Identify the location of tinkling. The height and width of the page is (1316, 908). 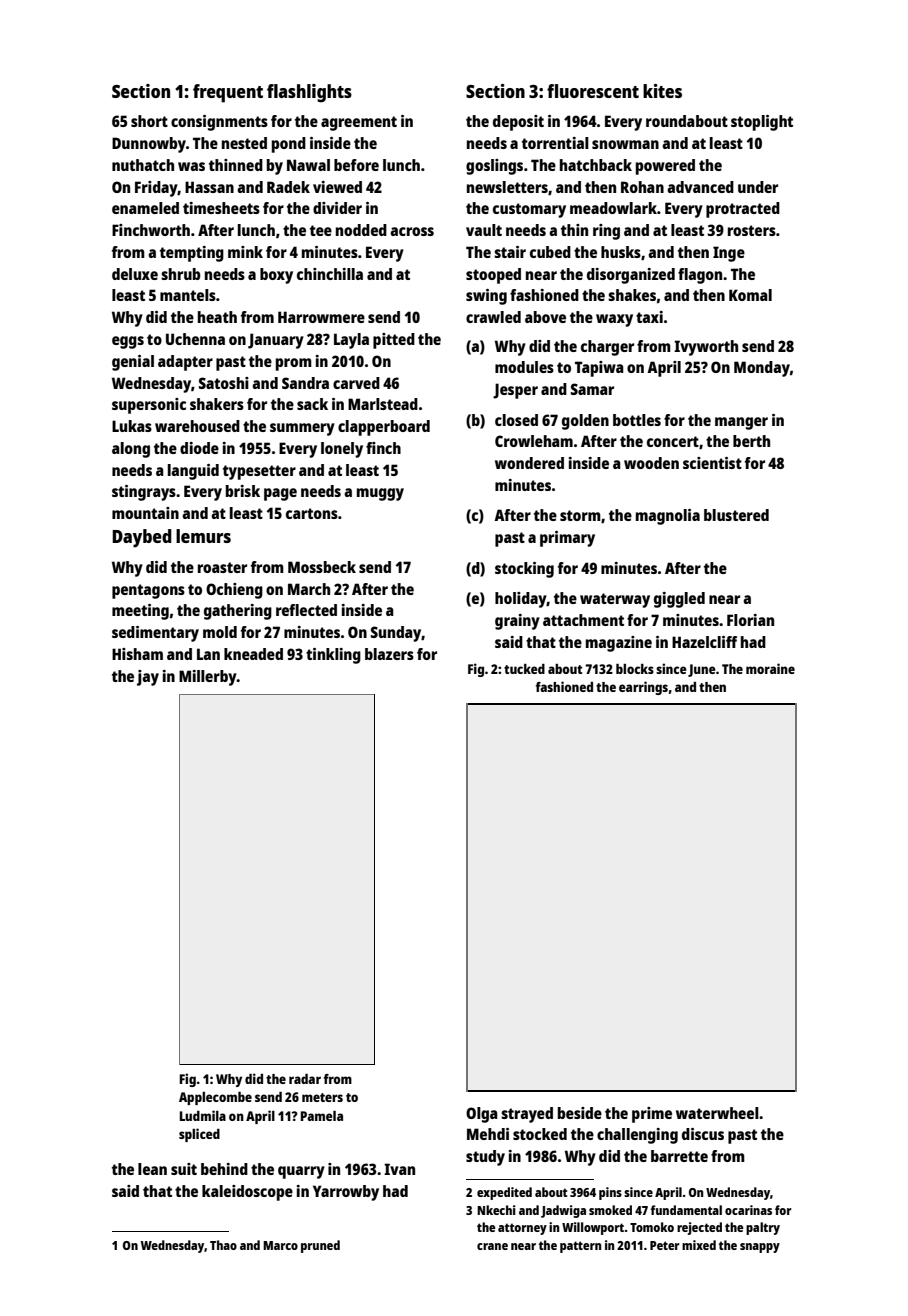
(333, 656).
